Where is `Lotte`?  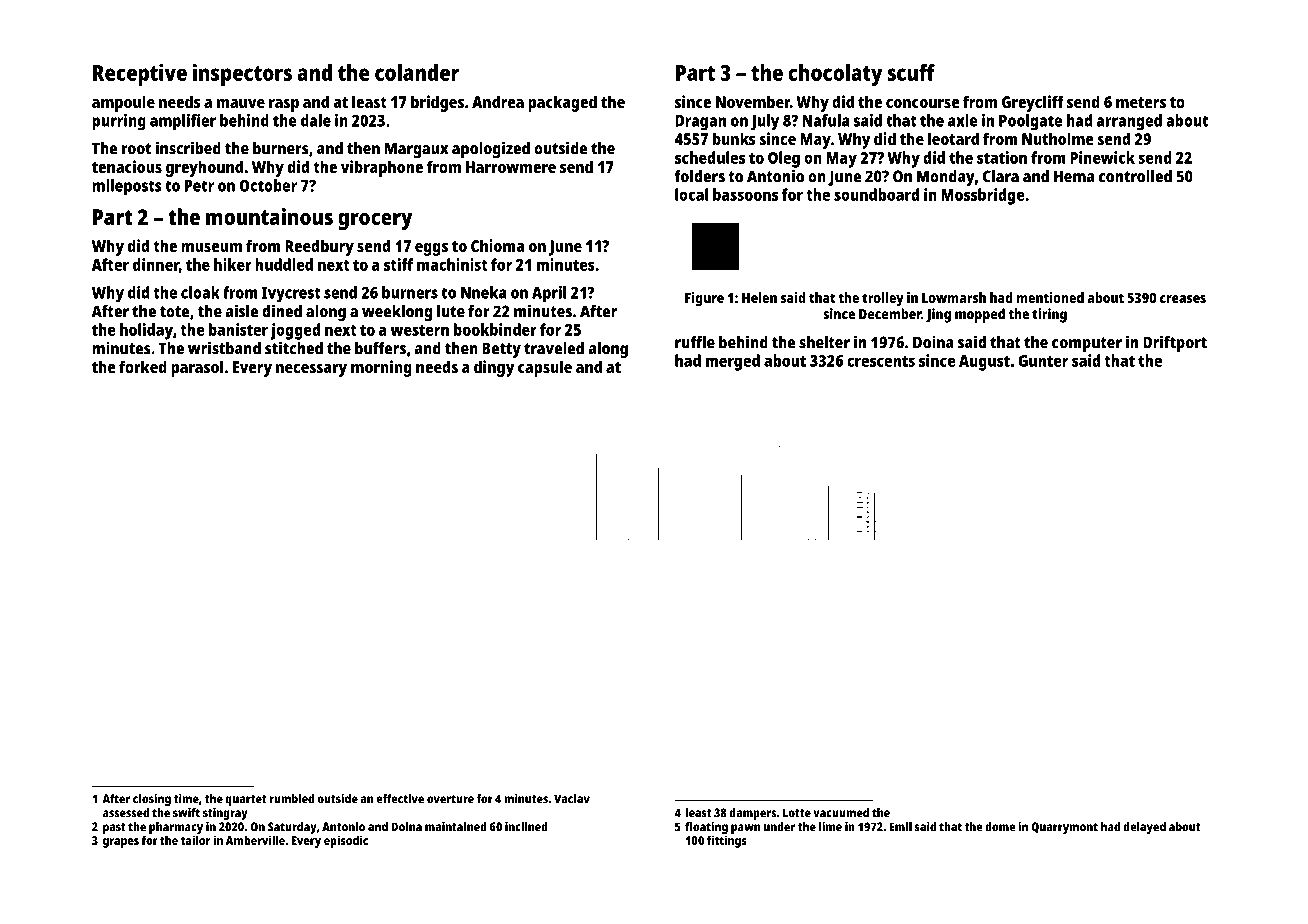
Lotte is located at coordinates (797, 813).
